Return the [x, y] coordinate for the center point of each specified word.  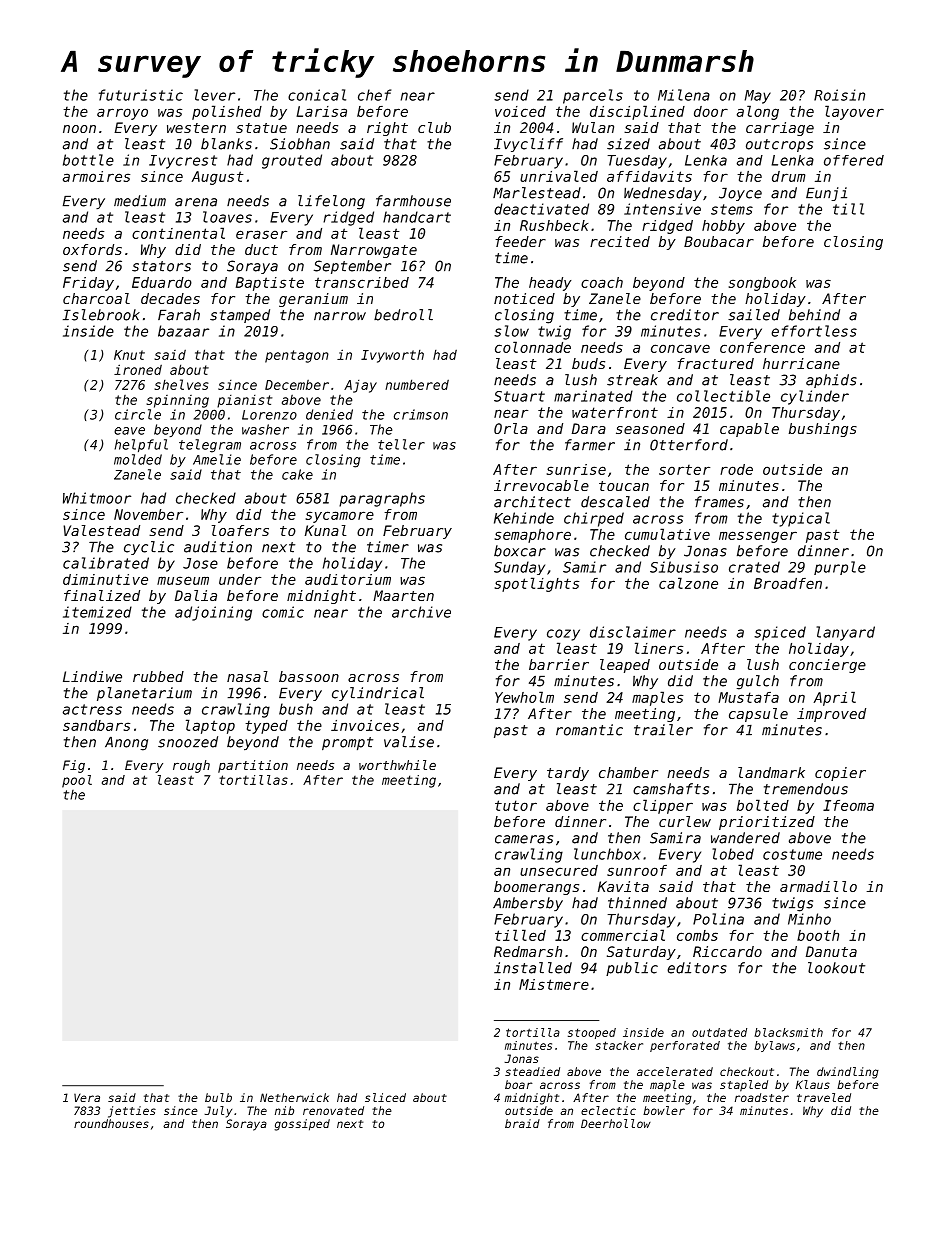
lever [215, 95]
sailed [754, 315]
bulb [218, 1097]
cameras [524, 839]
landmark [771, 772]
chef [374, 95]
